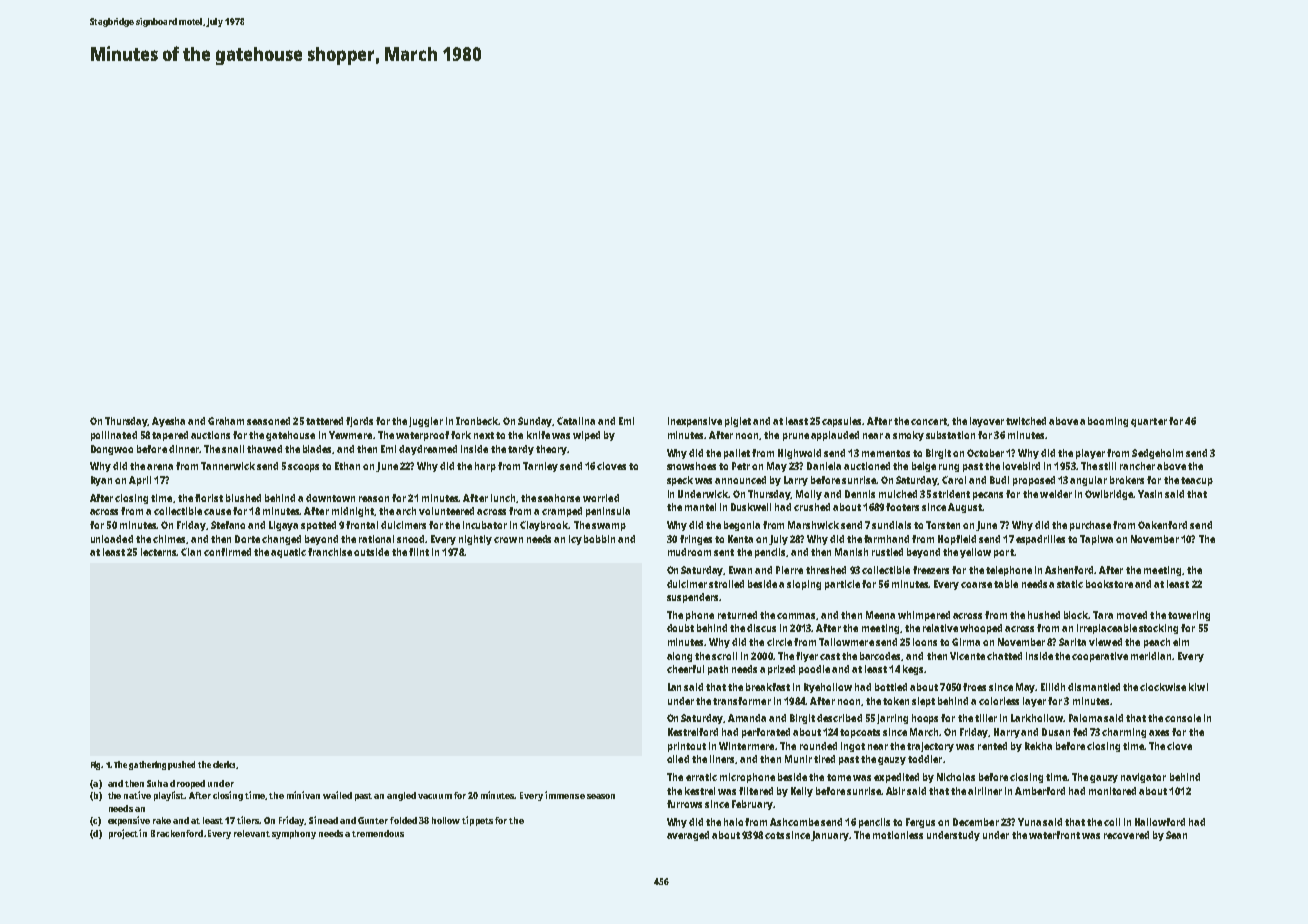 The width and height of the document is (1308, 924). What do you see at coordinates (1070, 584) in the document?
I see `static` at bounding box center [1070, 584].
